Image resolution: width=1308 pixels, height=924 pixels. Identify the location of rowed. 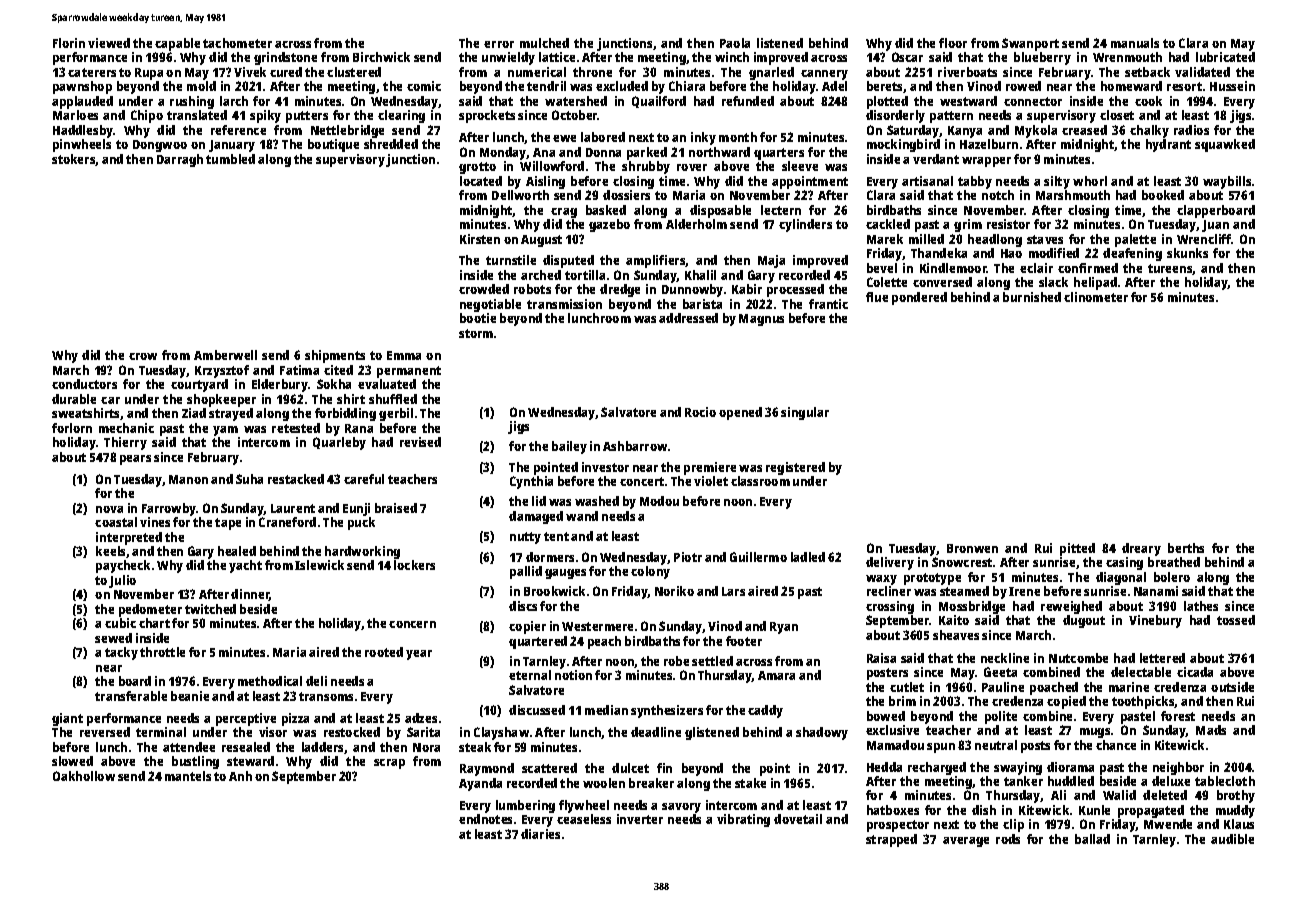
(1023, 86).
